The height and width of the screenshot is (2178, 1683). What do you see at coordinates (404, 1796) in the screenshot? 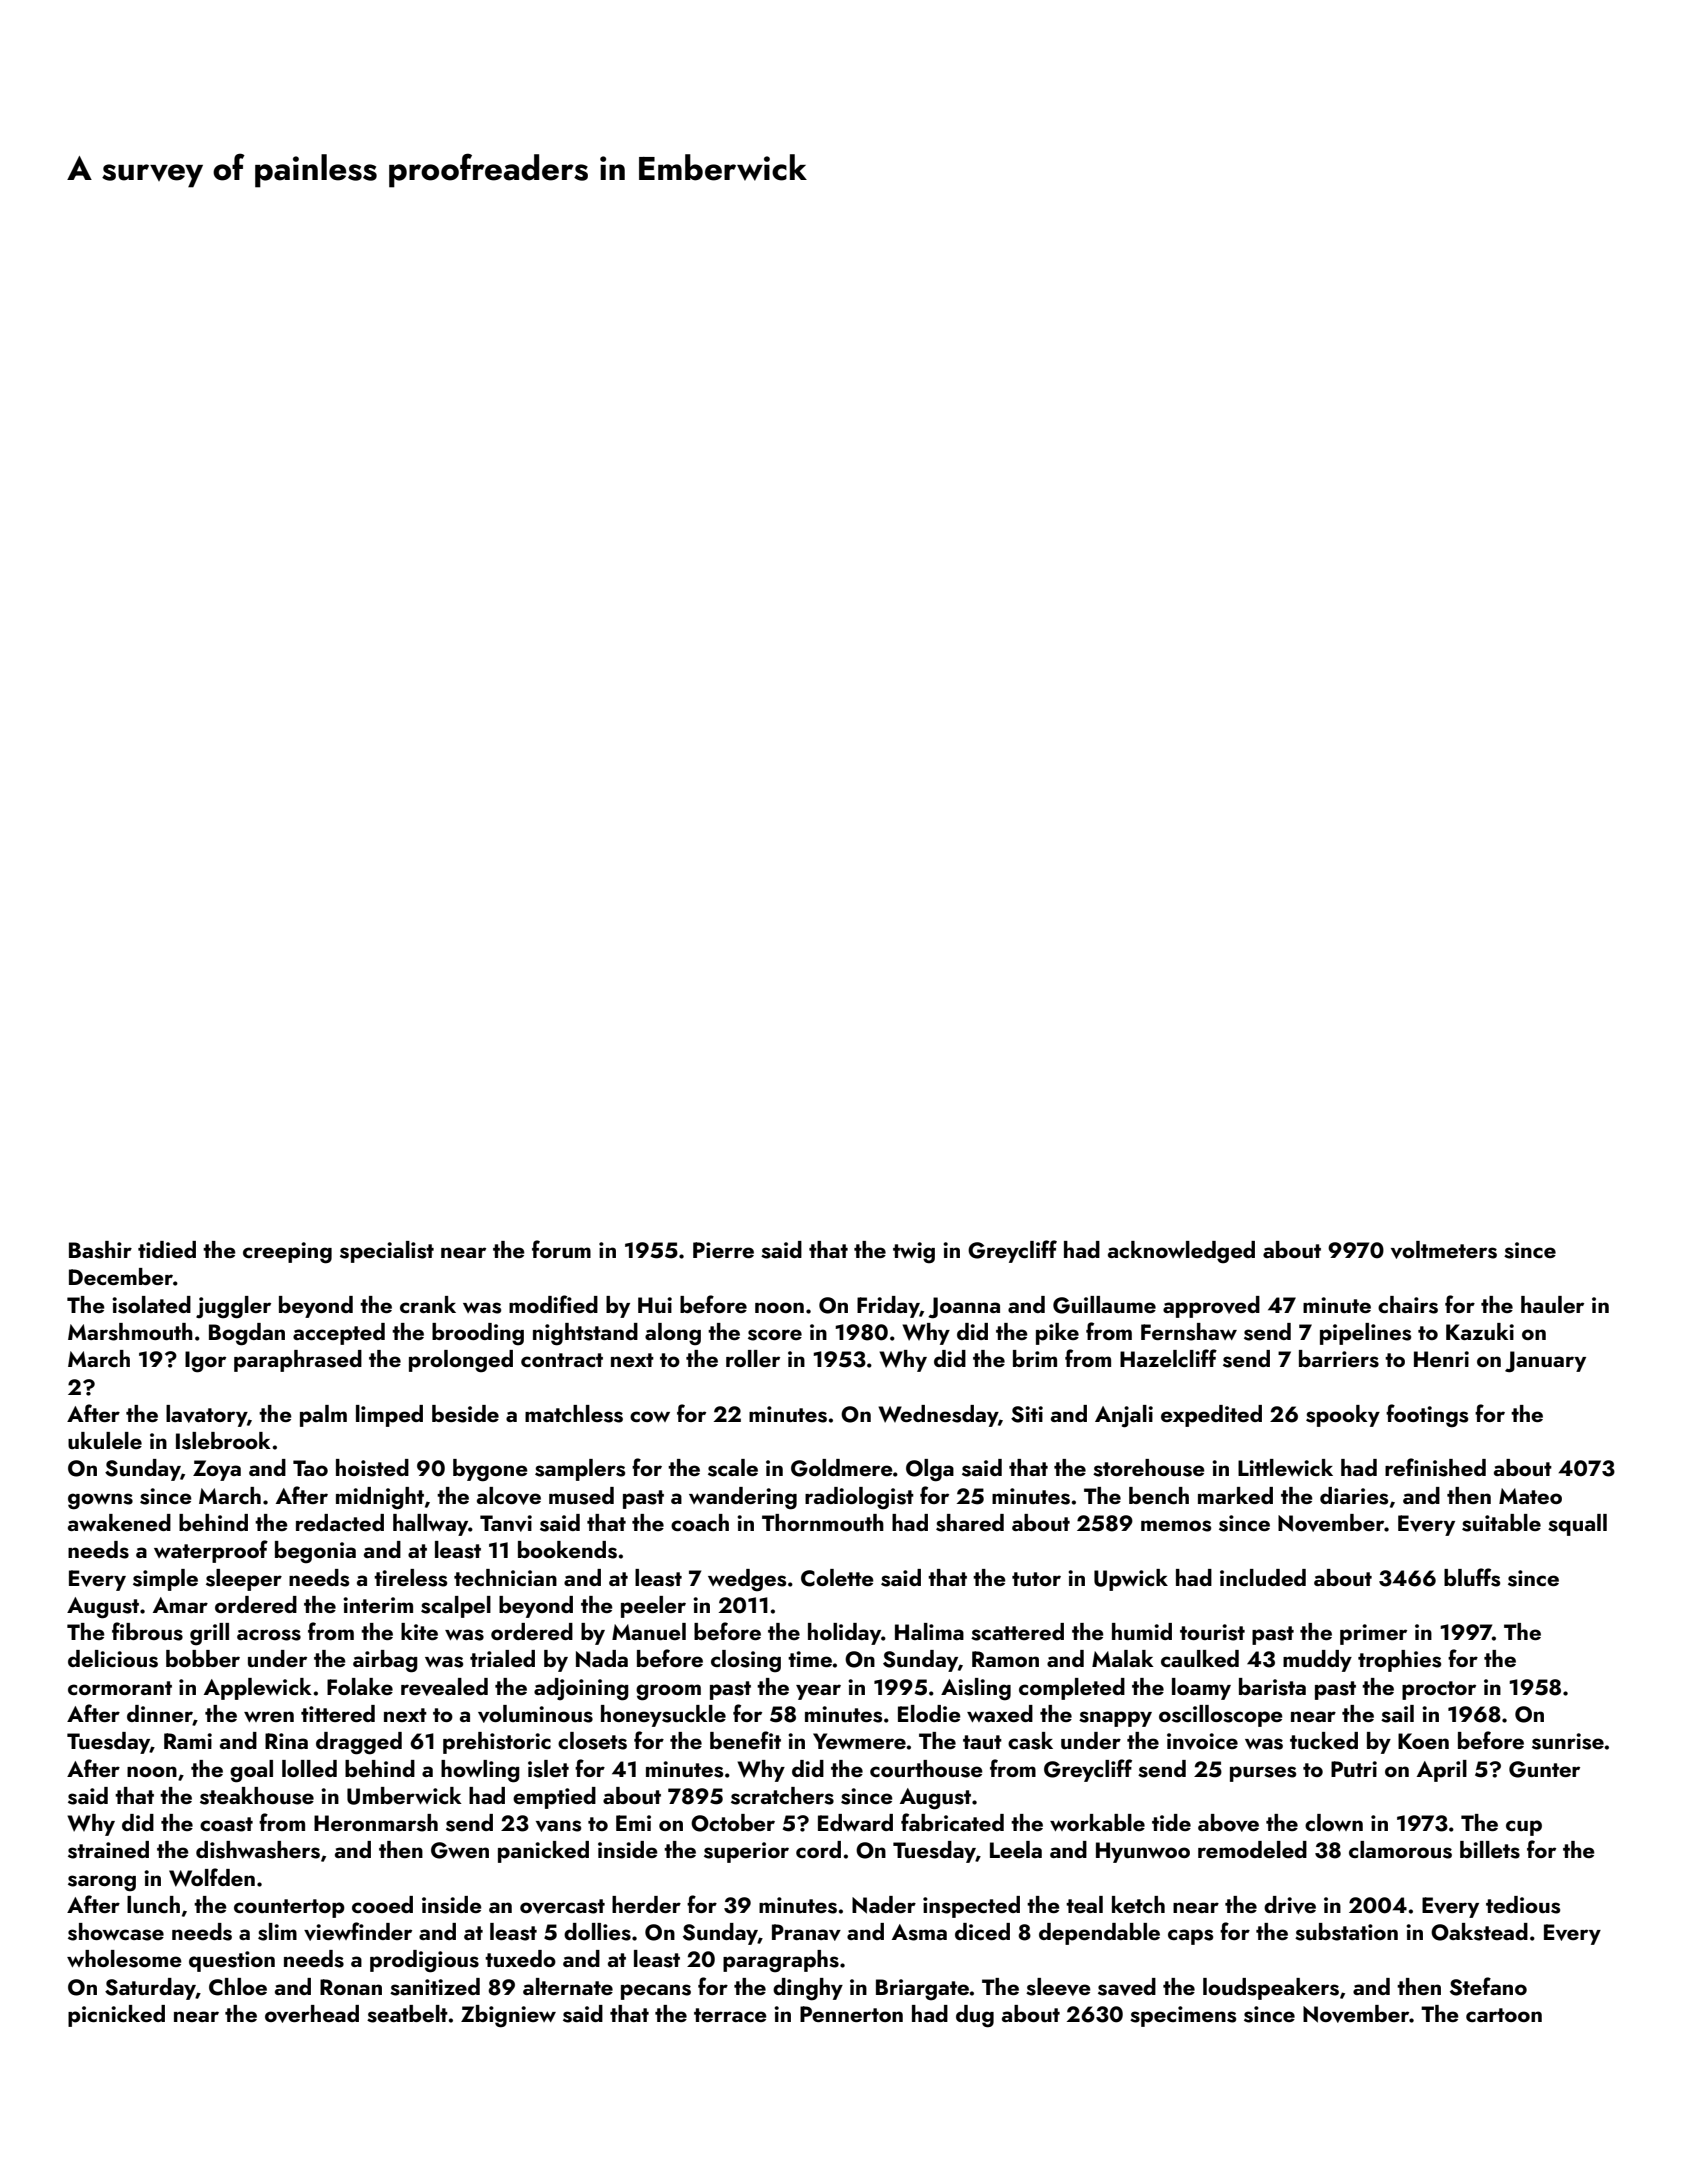
I see `Umberwick` at bounding box center [404, 1796].
